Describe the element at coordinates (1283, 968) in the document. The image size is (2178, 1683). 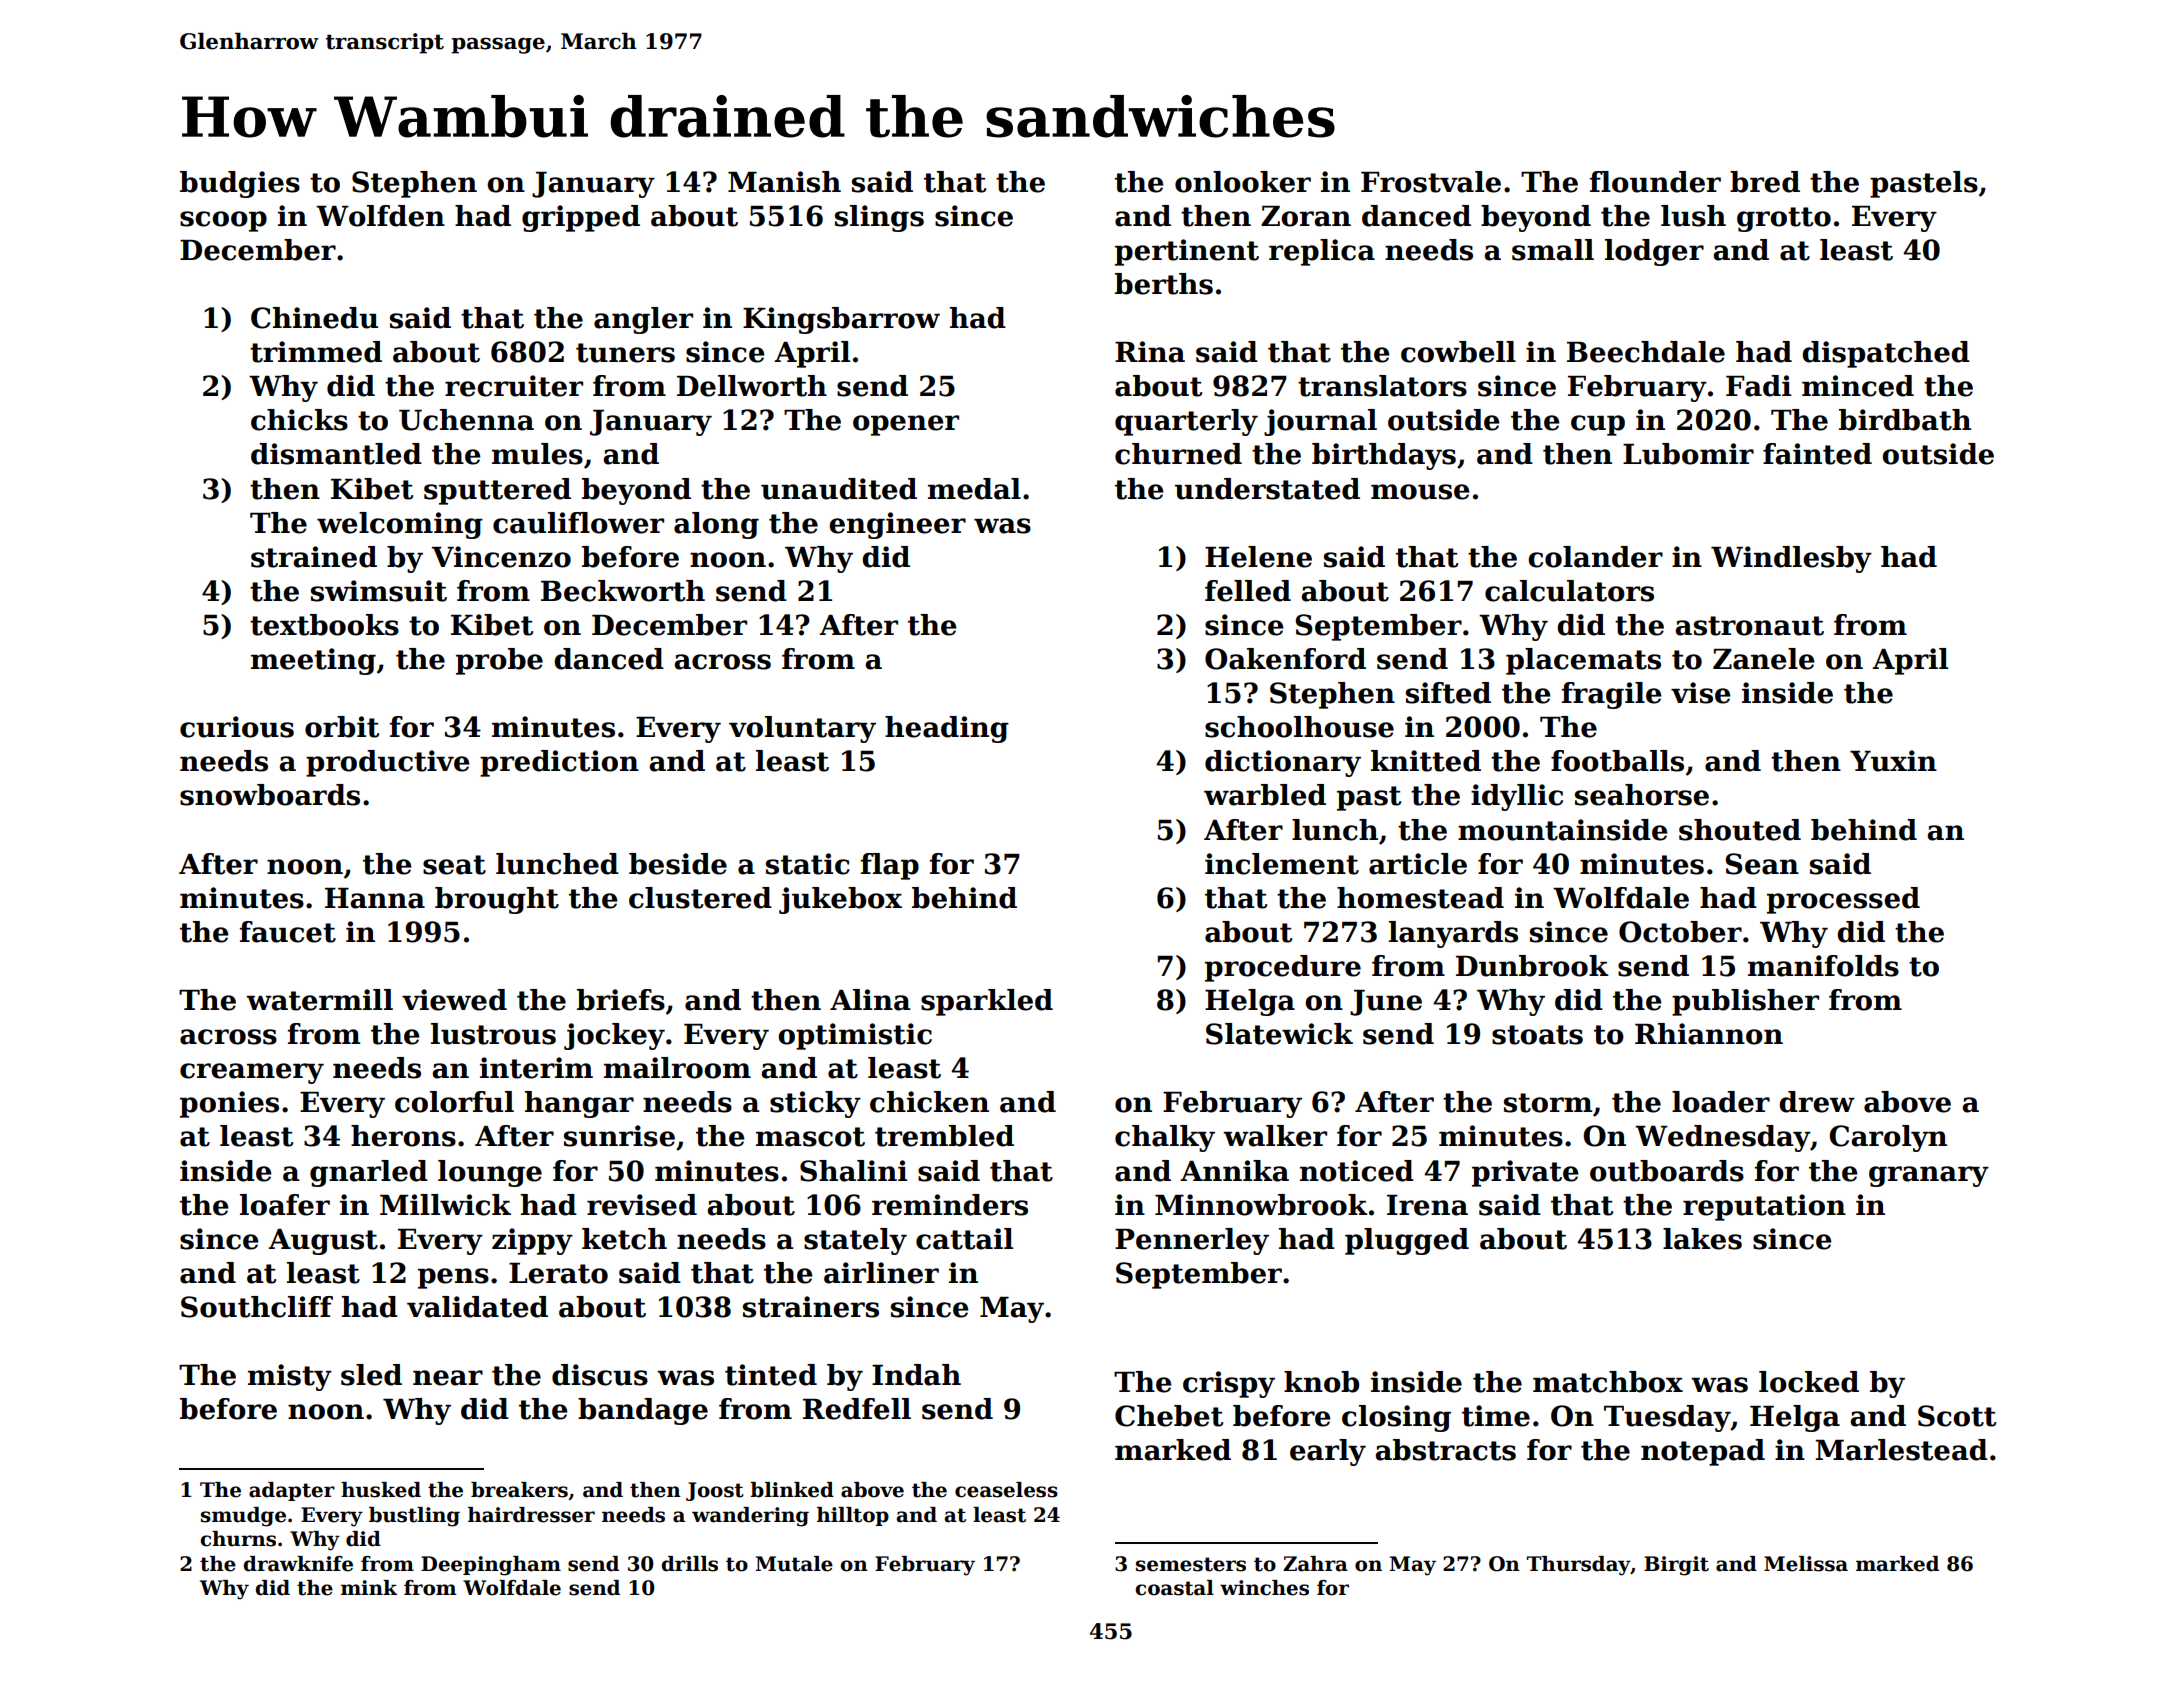
I see `procedure` at that location.
